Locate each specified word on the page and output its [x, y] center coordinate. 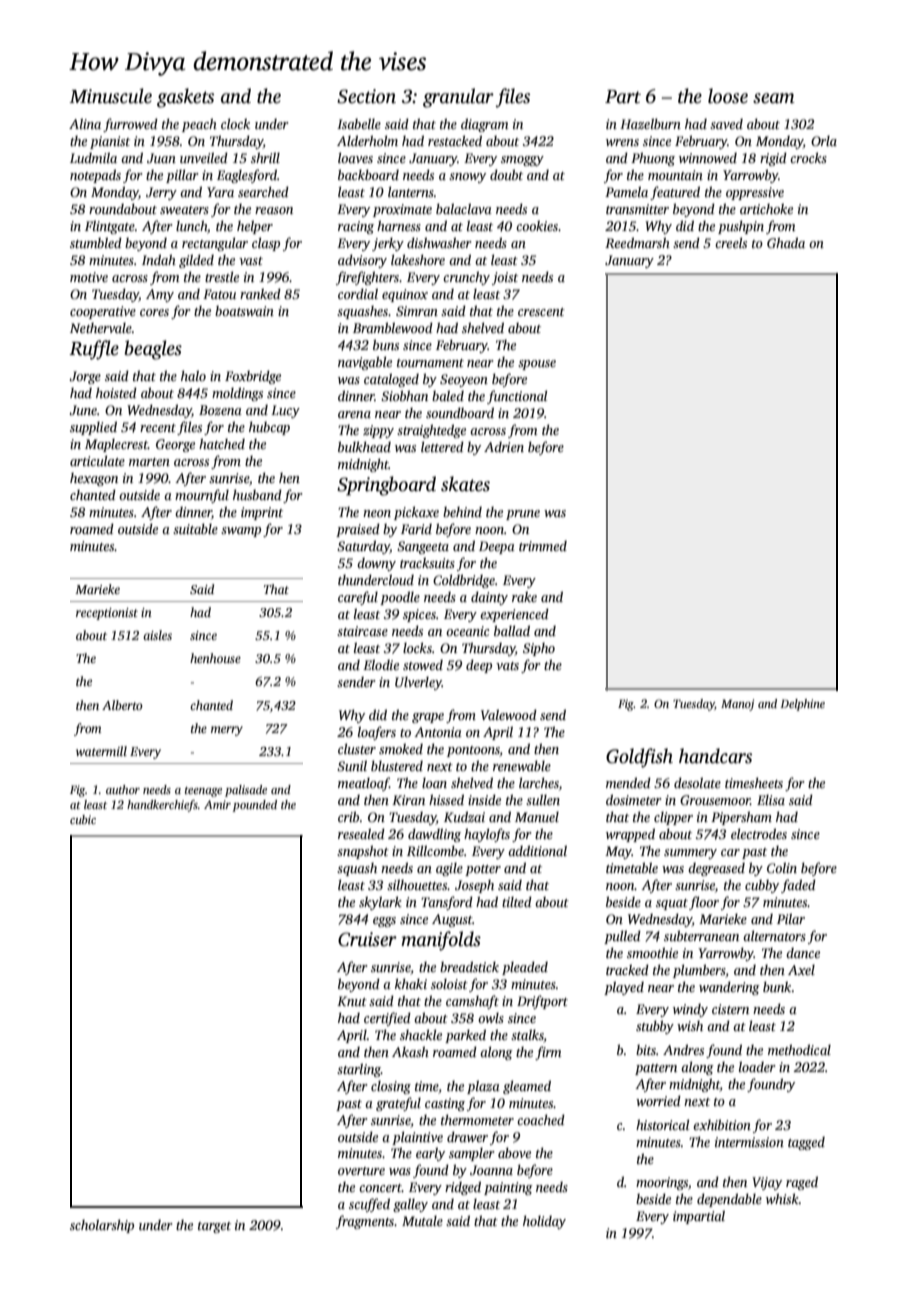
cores [154, 312]
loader [757, 1066]
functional [517, 397]
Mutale [422, 1221]
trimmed [543, 546]
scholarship [102, 1226]
